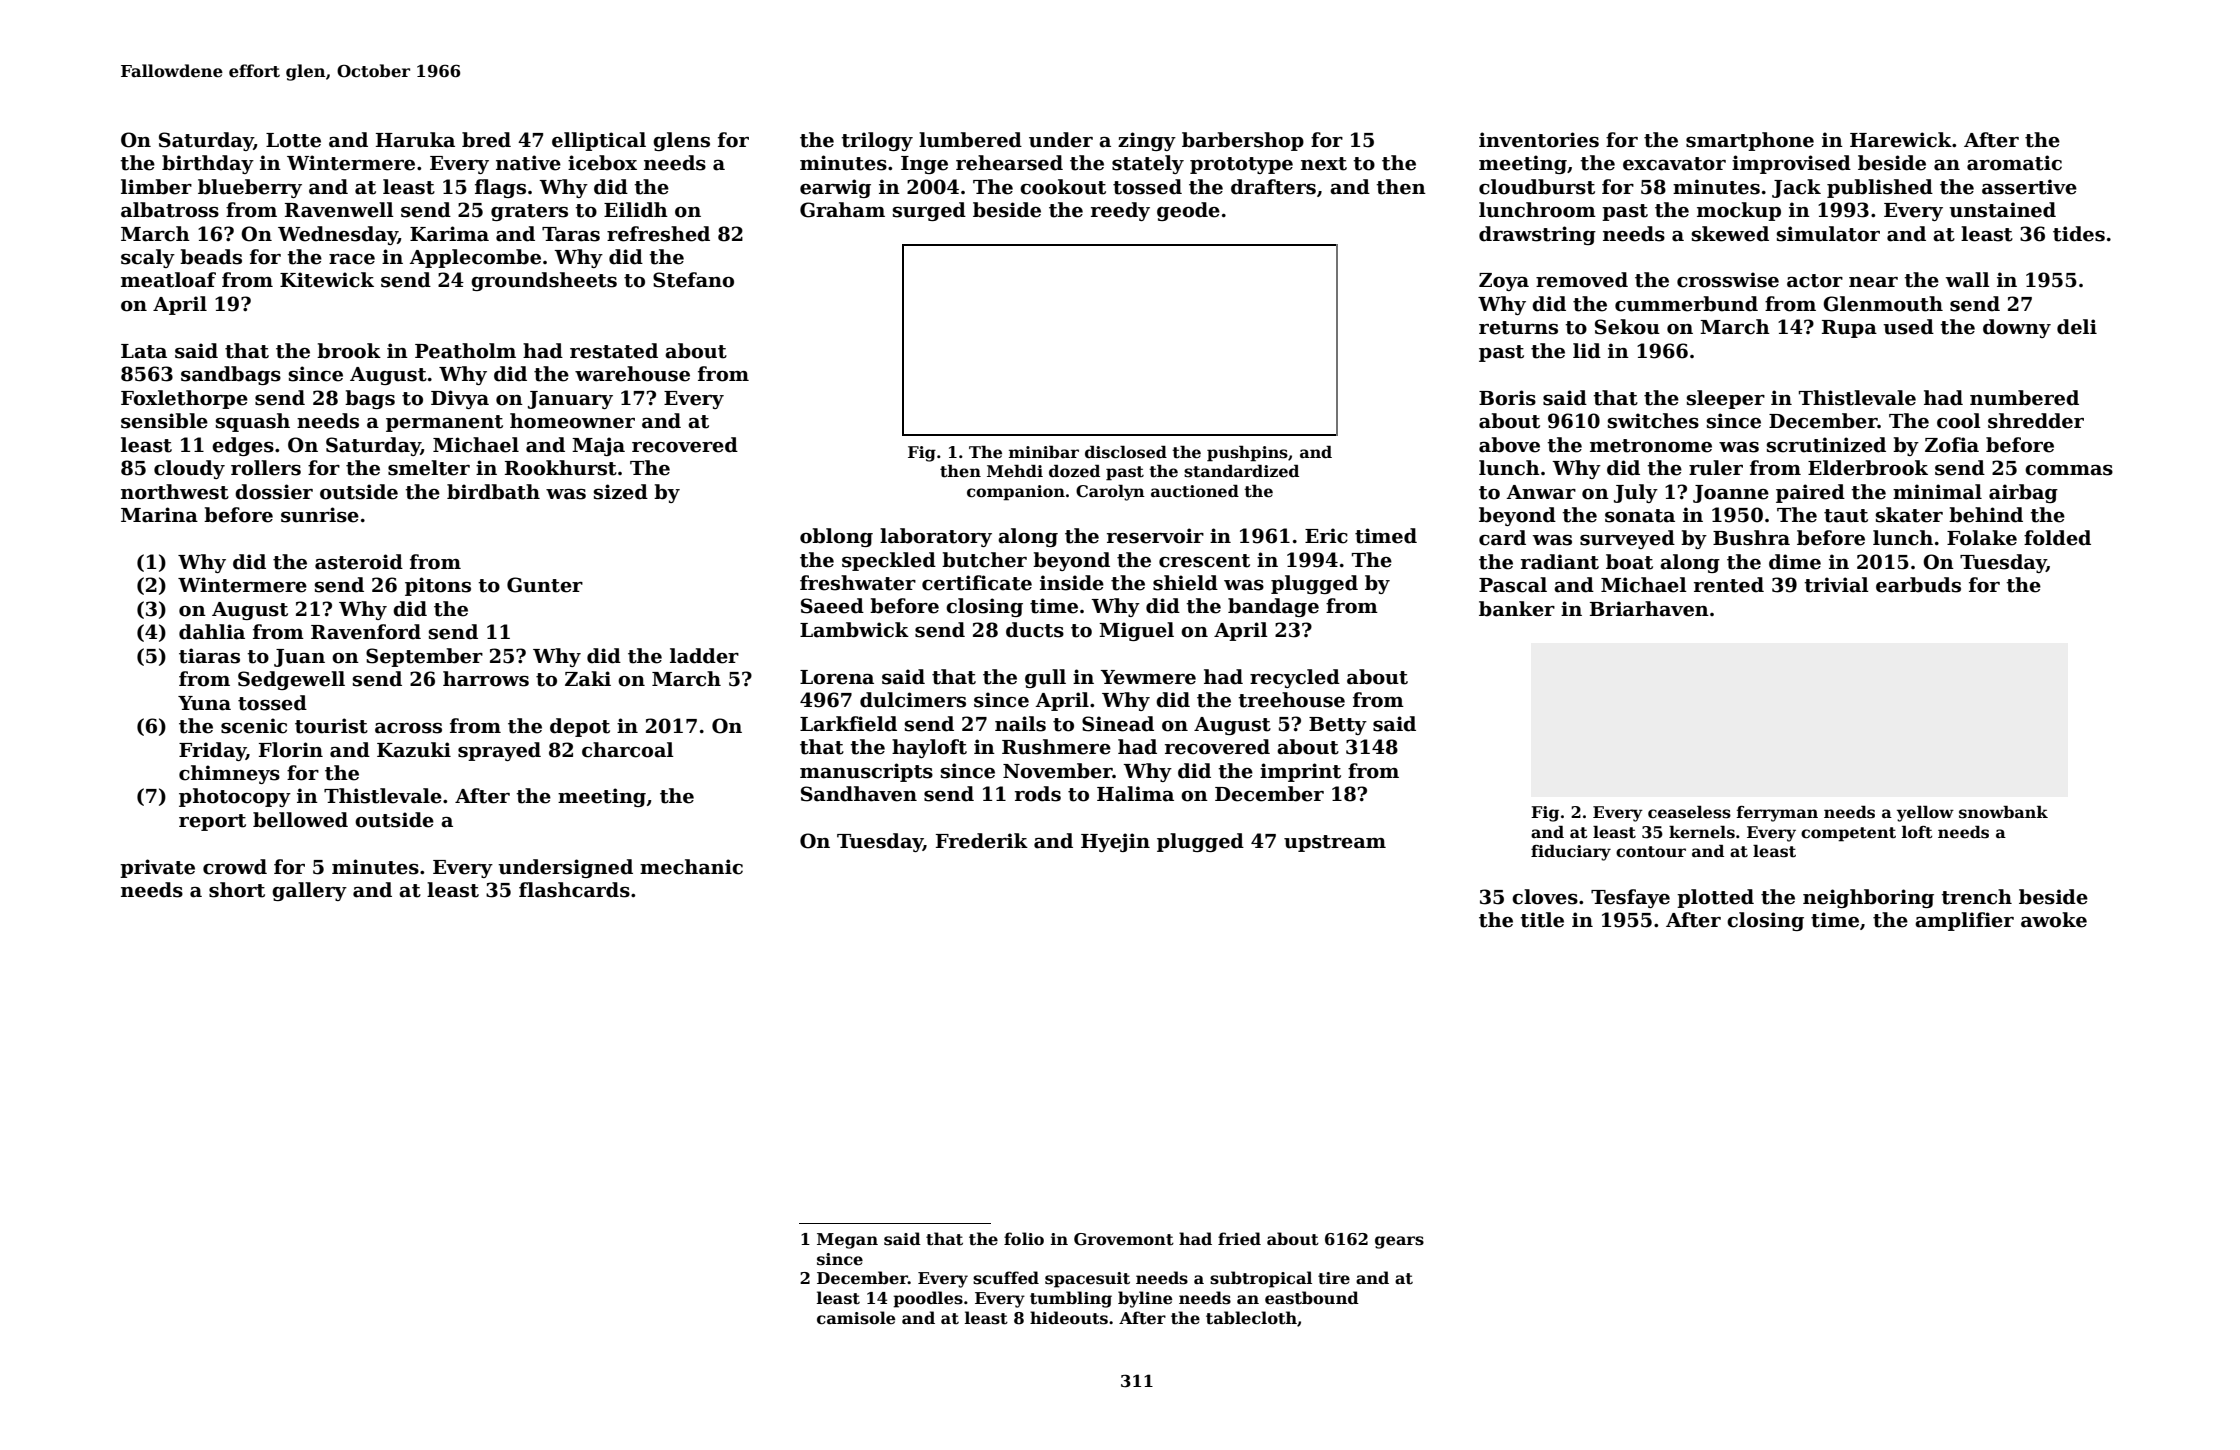 The image size is (2240, 1450). What do you see at coordinates (847, 1241) in the page?
I see `Megan` at bounding box center [847, 1241].
